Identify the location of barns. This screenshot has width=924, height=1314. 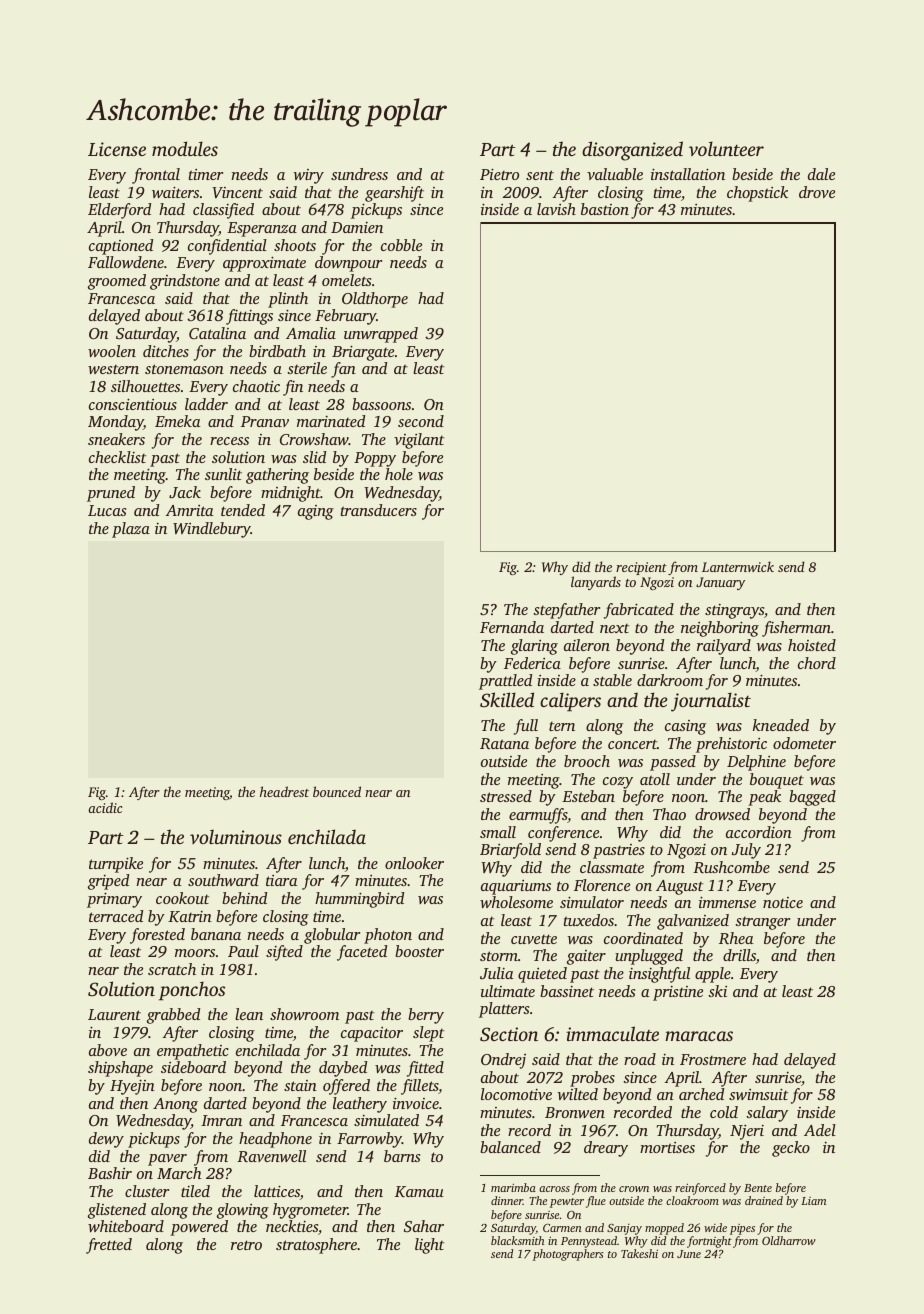
(402, 1156).
